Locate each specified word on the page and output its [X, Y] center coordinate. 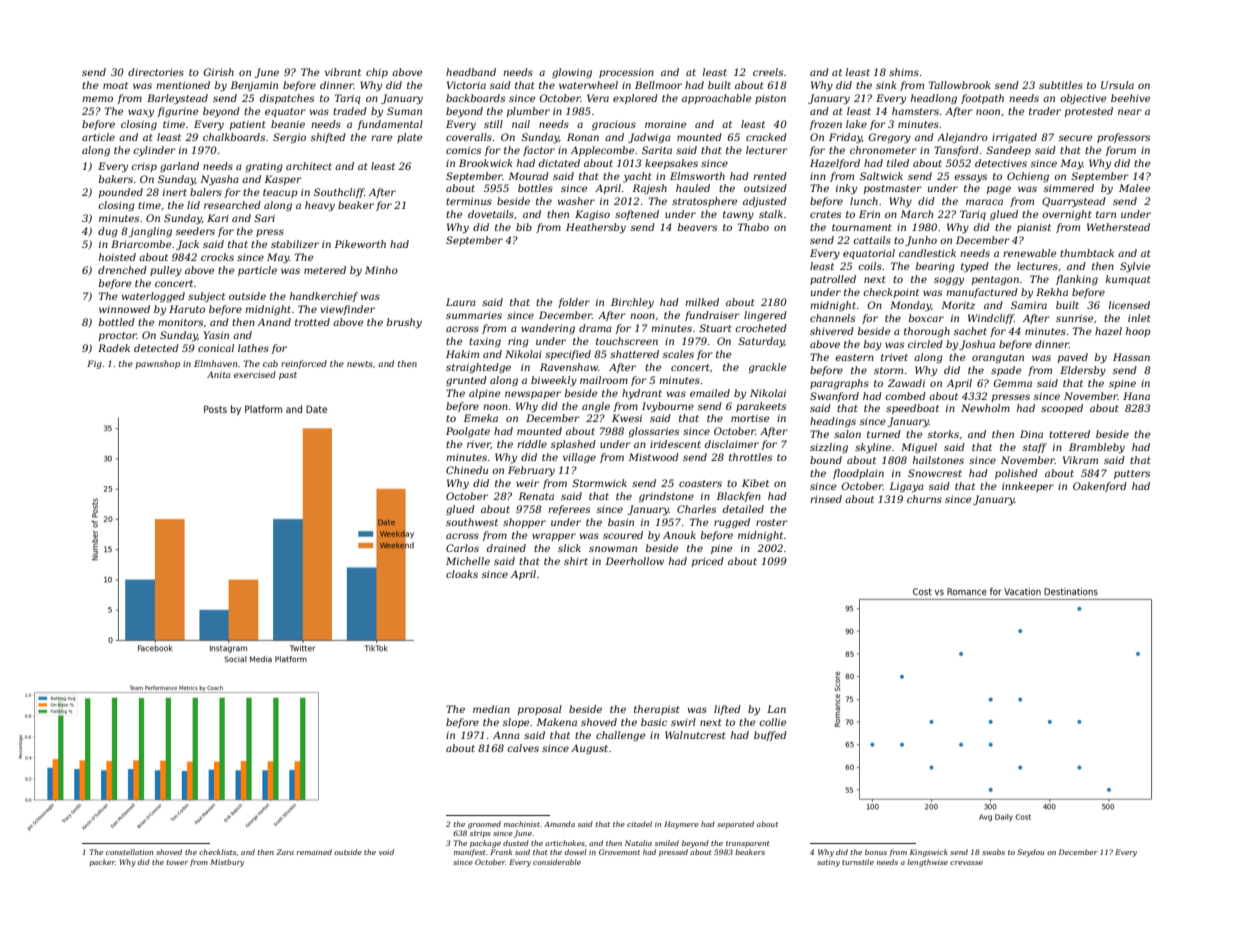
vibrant [343, 72]
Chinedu [467, 470]
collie [772, 722]
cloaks [462, 574]
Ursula [1117, 85]
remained [314, 852]
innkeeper [1028, 487]
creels [768, 72]
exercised [255, 374]
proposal [540, 710]
